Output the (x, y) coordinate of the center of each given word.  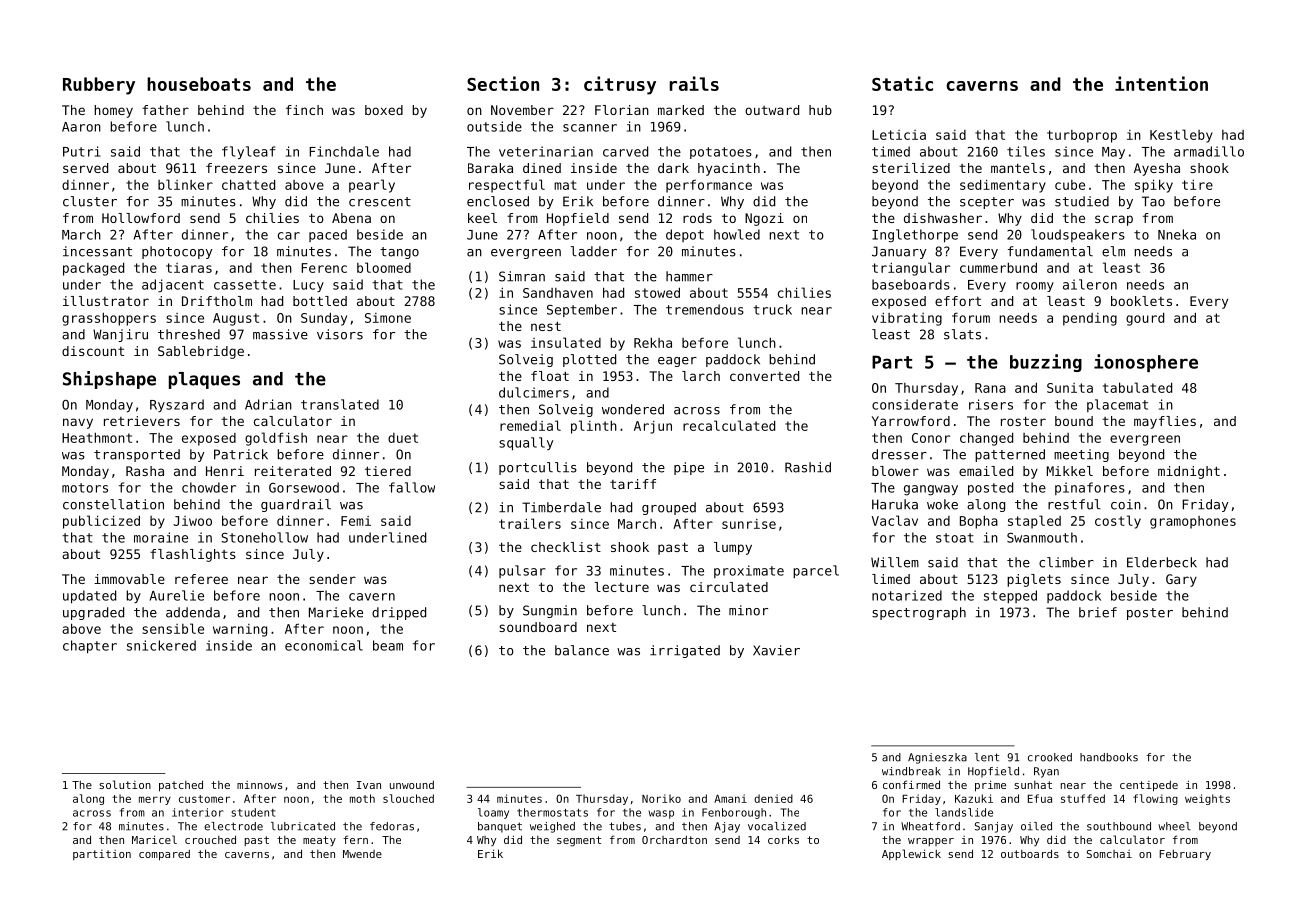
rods (697, 218)
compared (164, 855)
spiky (1154, 186)
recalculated (729, 425)
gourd (1145, 319)
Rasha (145, 471)
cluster (90, 201)
